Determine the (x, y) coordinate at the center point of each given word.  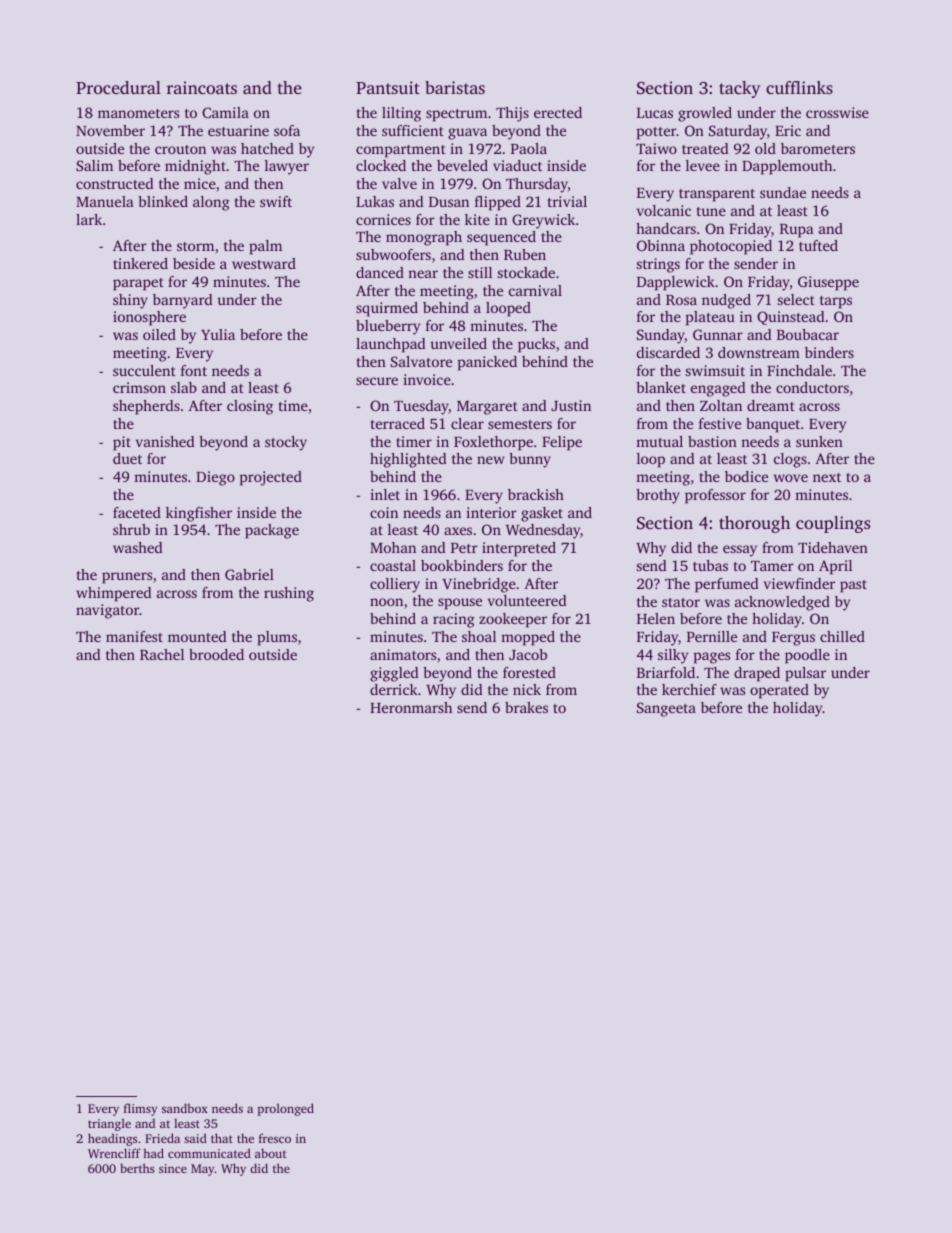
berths (137, 1168)
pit (122, 443)
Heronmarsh (411, 707)
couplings (833, 524)
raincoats (202, 87)
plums (277, 638)
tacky (740, 89)
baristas (455, 87)
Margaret (487, 408)
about (270, 1153)
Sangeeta (666, 709)
